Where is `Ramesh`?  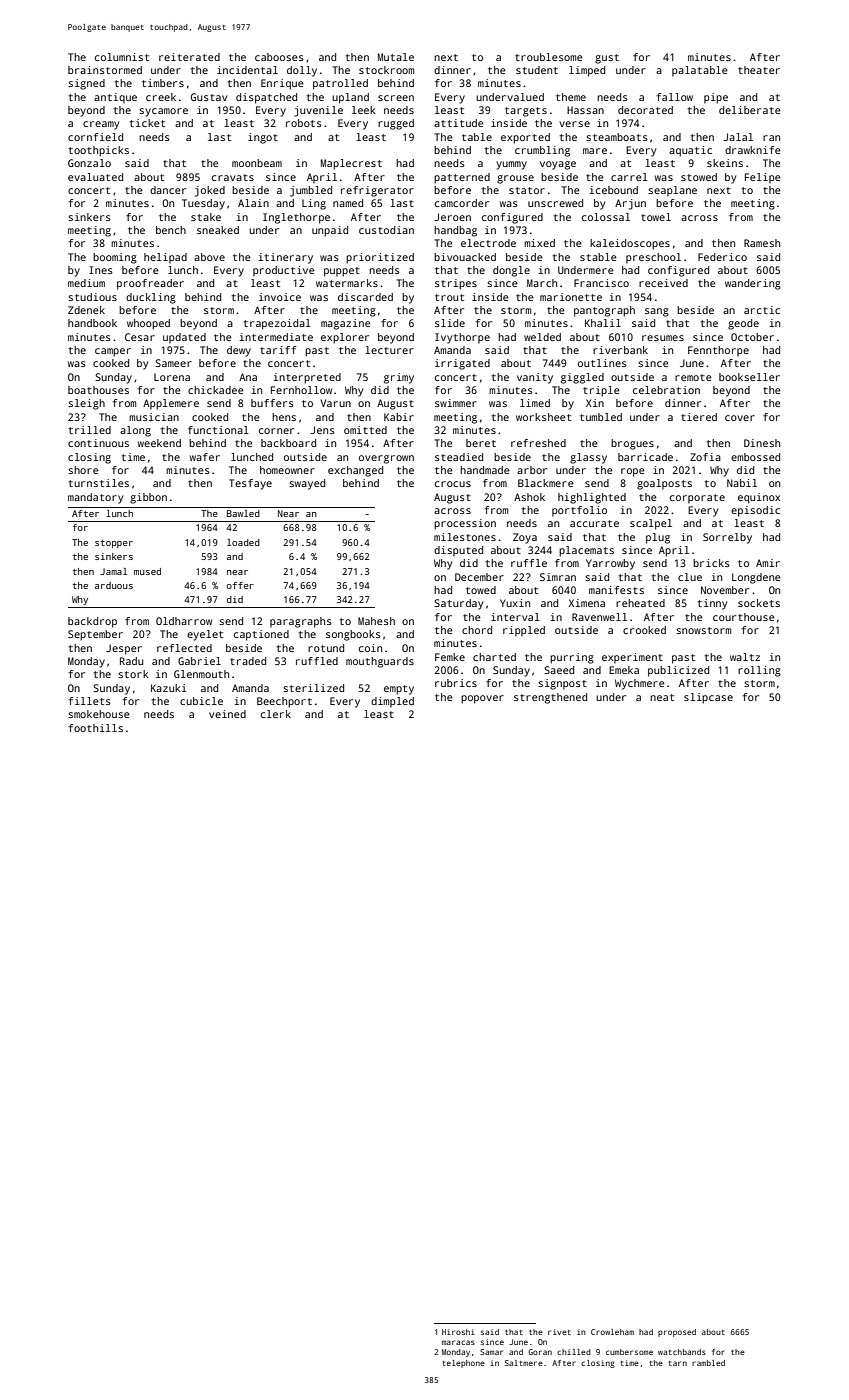
Ramesh is located at coordinates (762, 243).
